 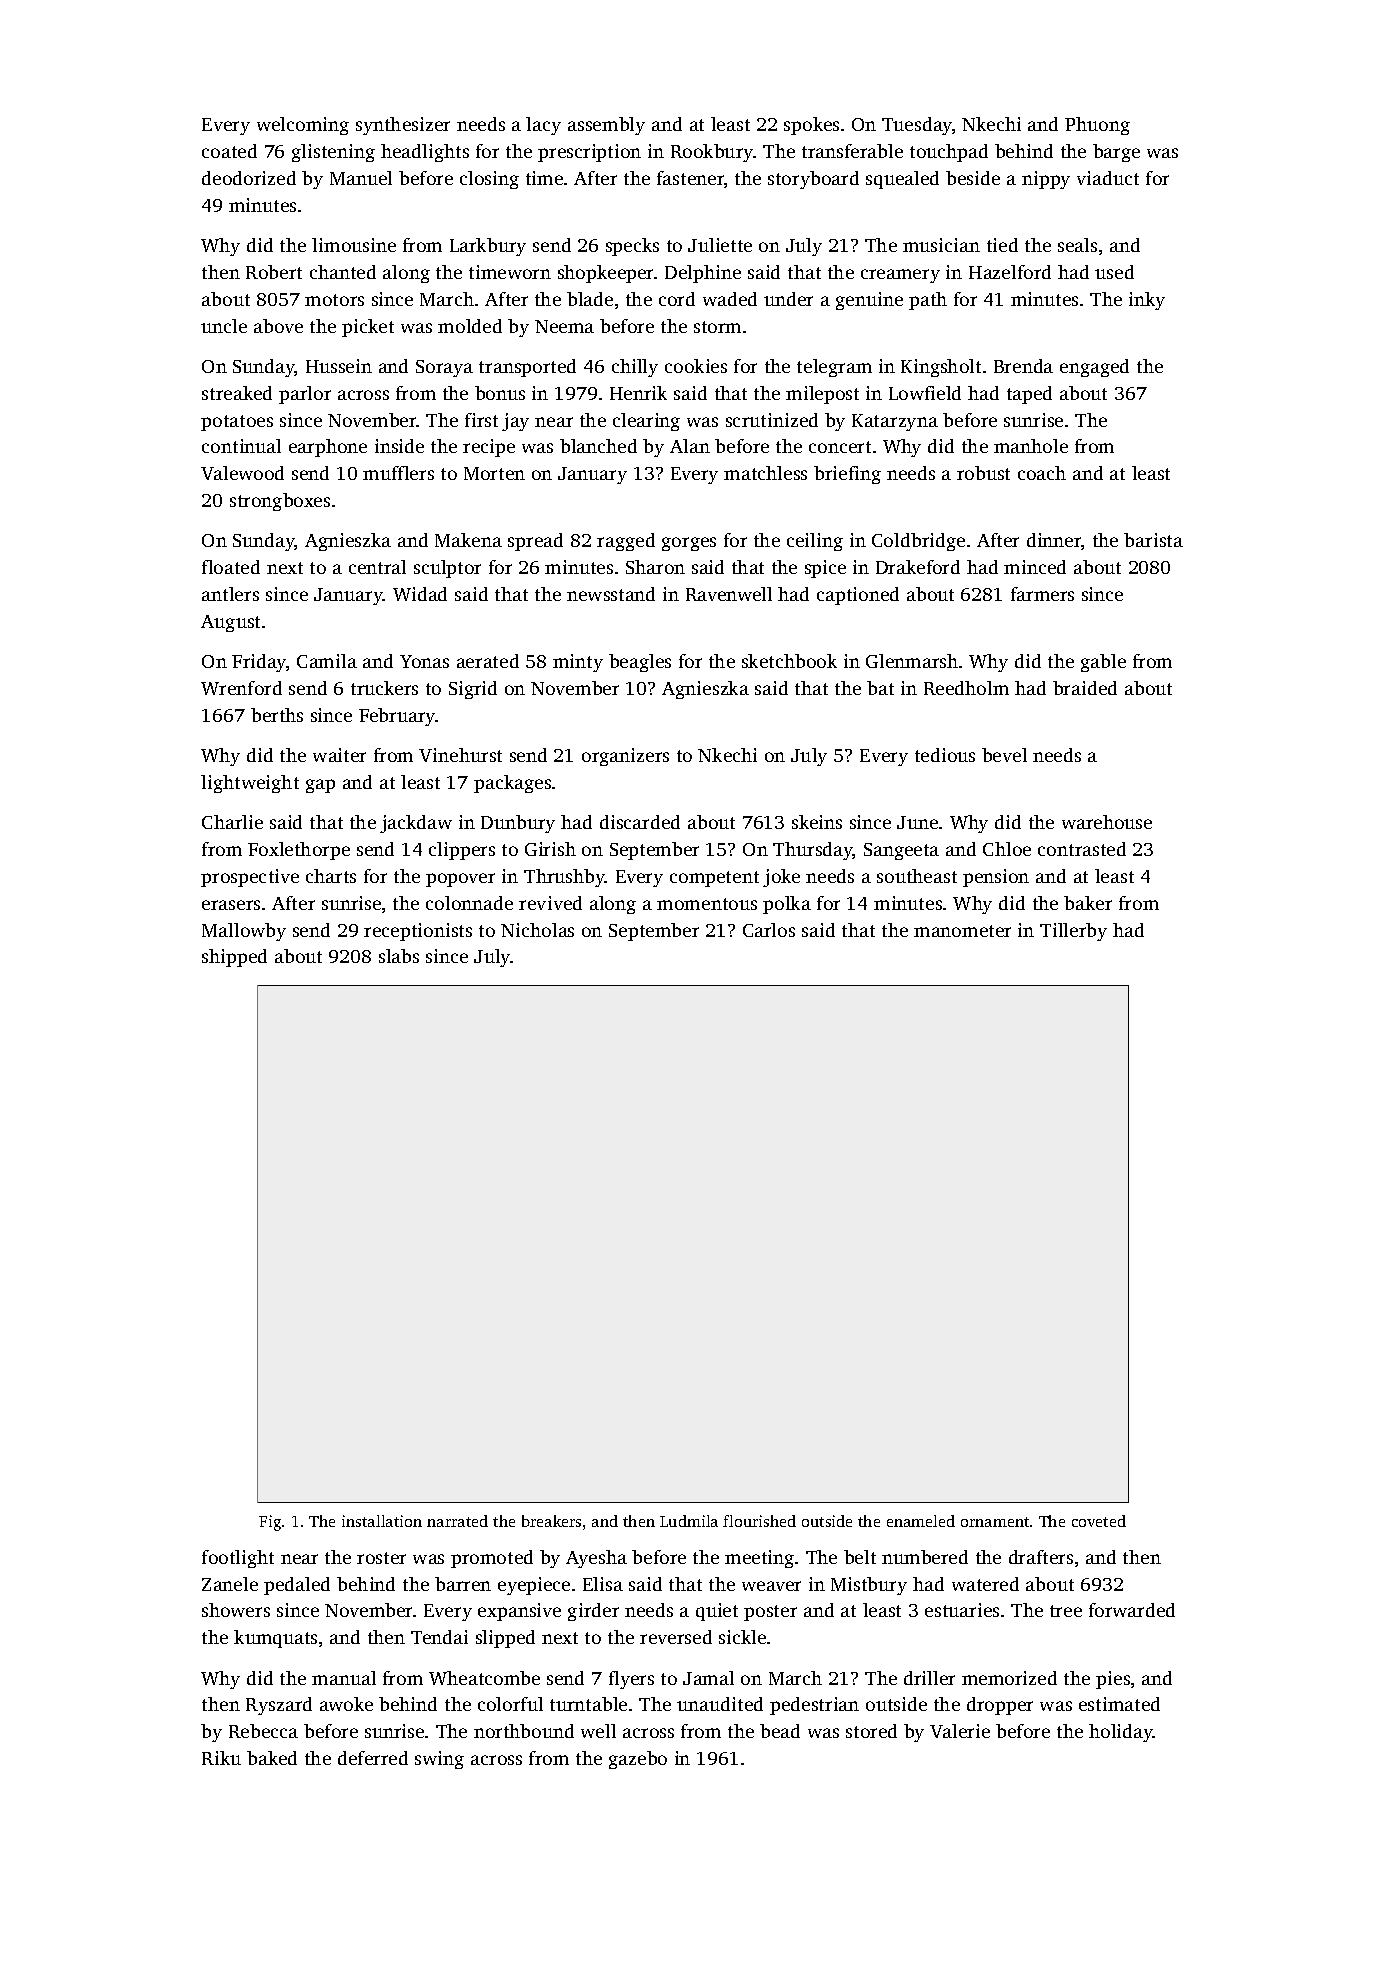 What do you see at coordinates (689, 1521) in the screenshot?
I see `Ludmila` at bounding box center [689, 1521].
